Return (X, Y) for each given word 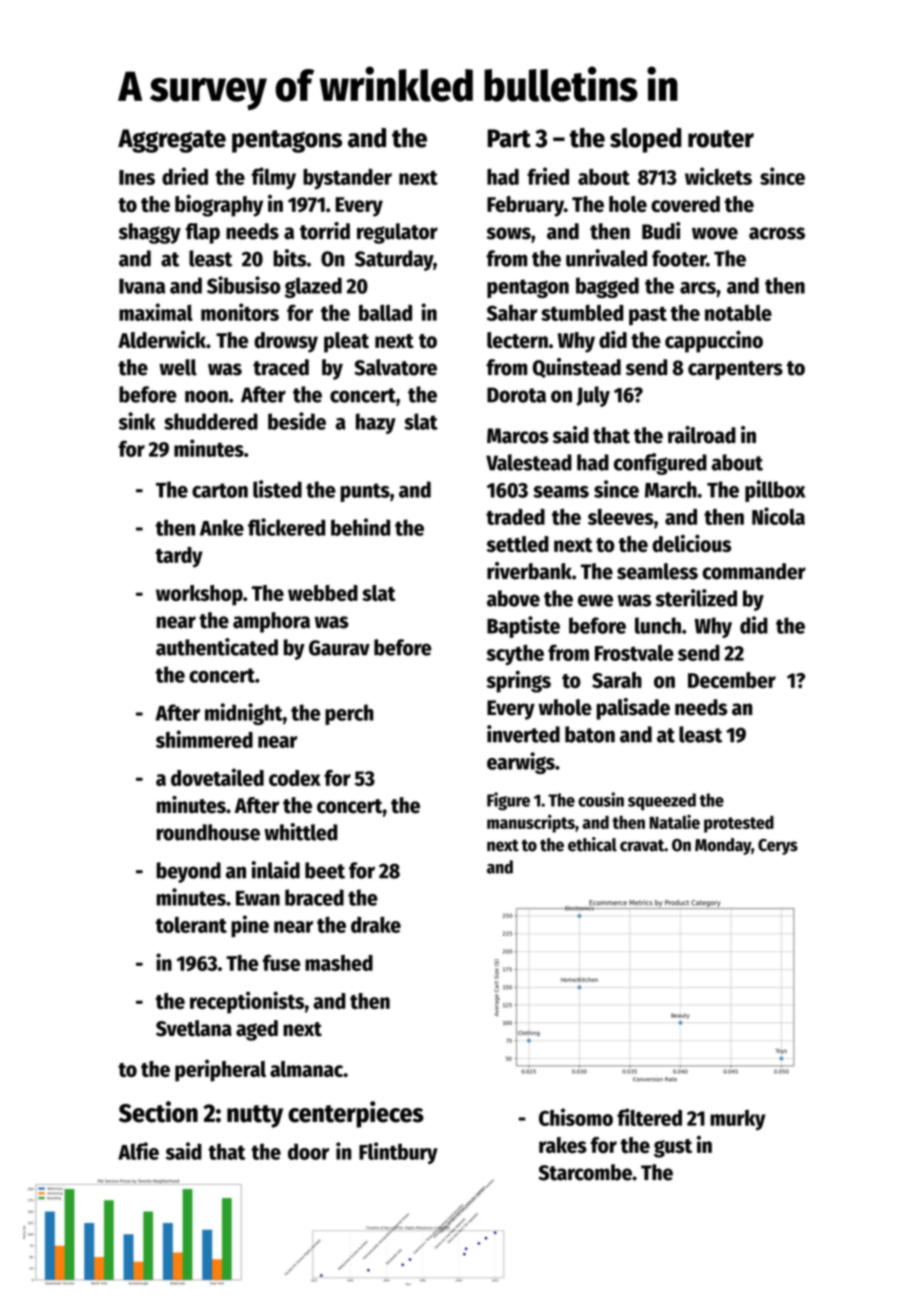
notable (738, 313)
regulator (397, 233)
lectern (517, 340)
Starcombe (585, 1172)
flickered (286, 527)
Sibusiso (244, 285)
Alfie (138, 1151)
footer (679, 258)
